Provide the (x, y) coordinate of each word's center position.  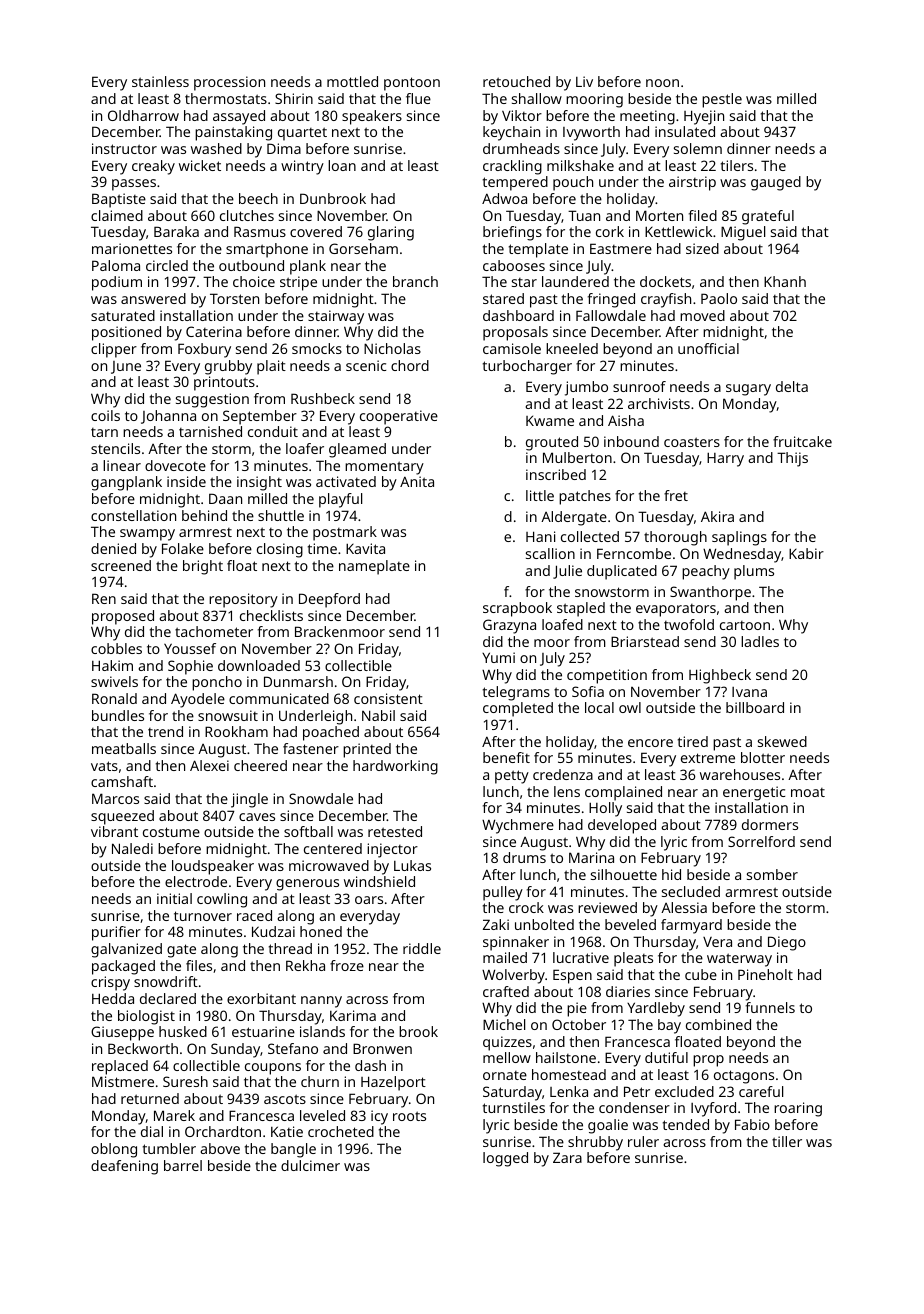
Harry (725, 460)
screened (121, 565)
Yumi (498, 657)
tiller (787, 1141)
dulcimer (310, 1165)
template (538, 250)
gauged (776, 183)
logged (505, 1159)
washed (216, 148)
